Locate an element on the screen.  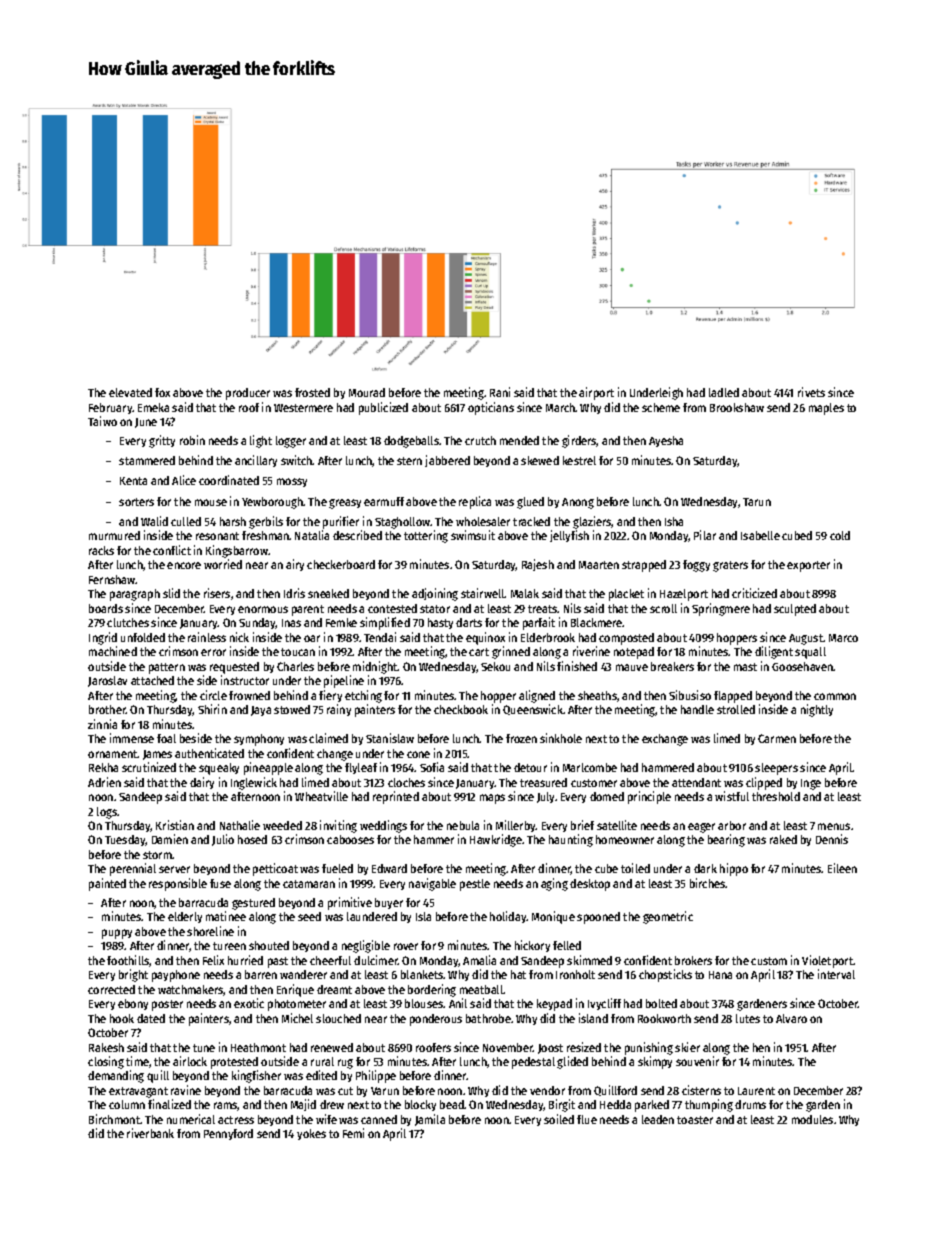
robin is located at coordinates (192, 440).
